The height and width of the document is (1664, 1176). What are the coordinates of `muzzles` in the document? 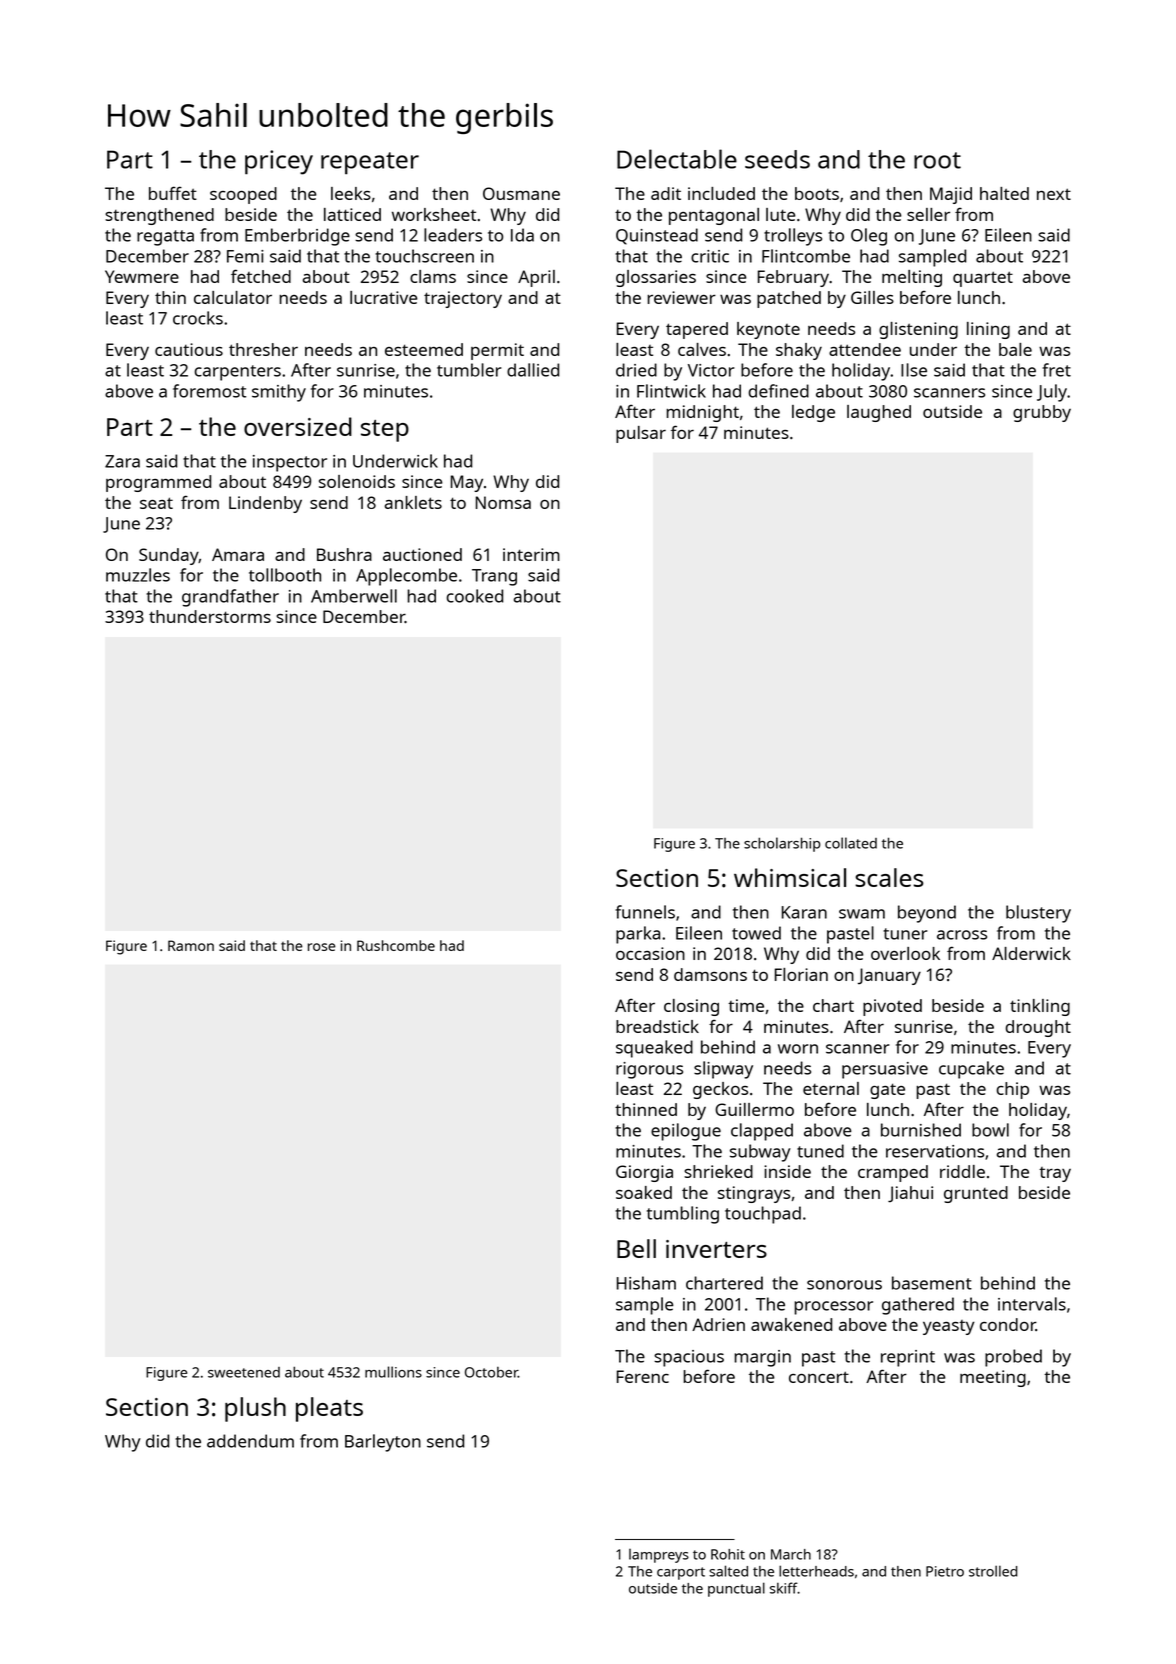 It's located at (138, 575).
